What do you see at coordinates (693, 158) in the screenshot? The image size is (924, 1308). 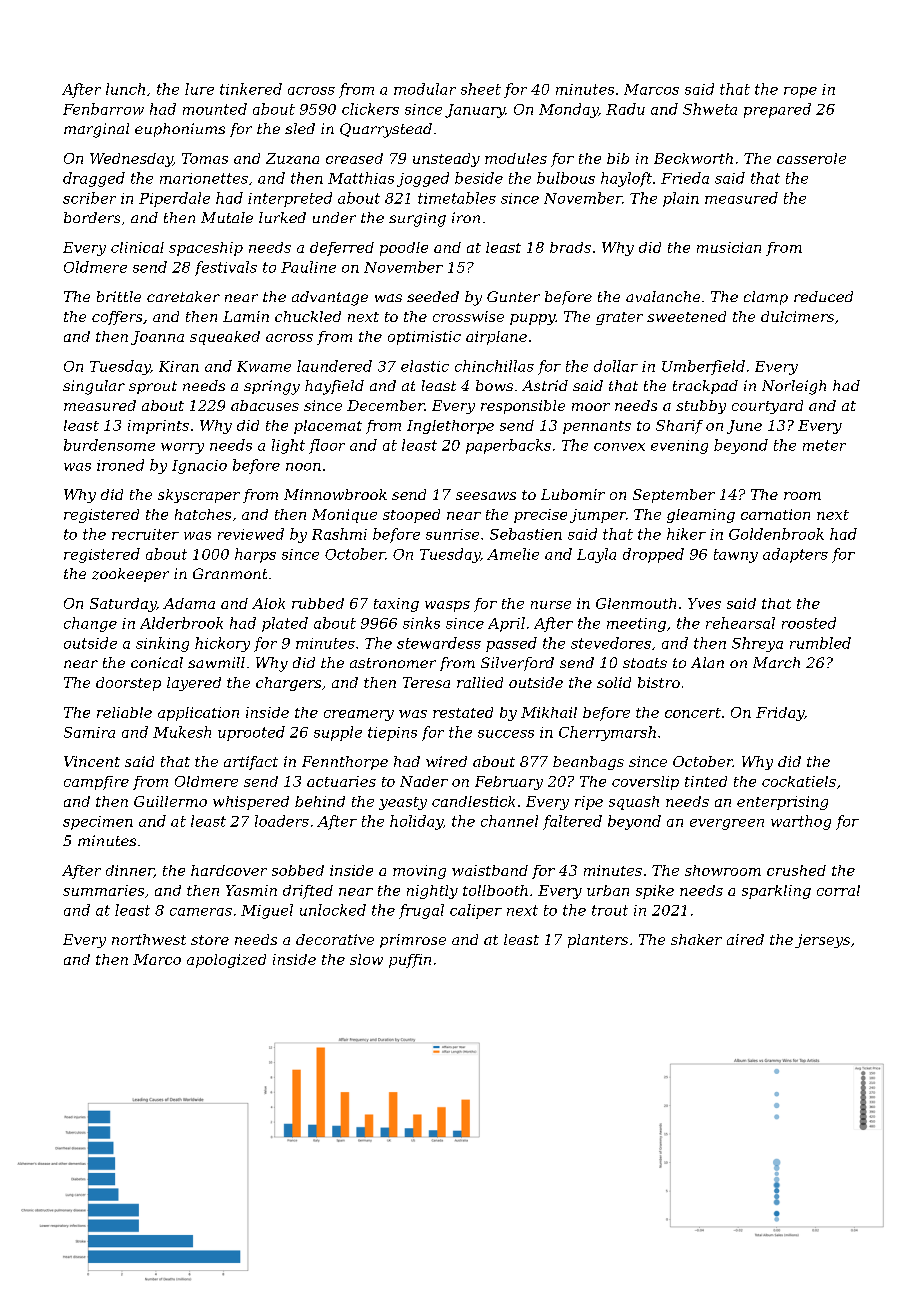 I see `Beckworth` at bounding box center [693, 158].
